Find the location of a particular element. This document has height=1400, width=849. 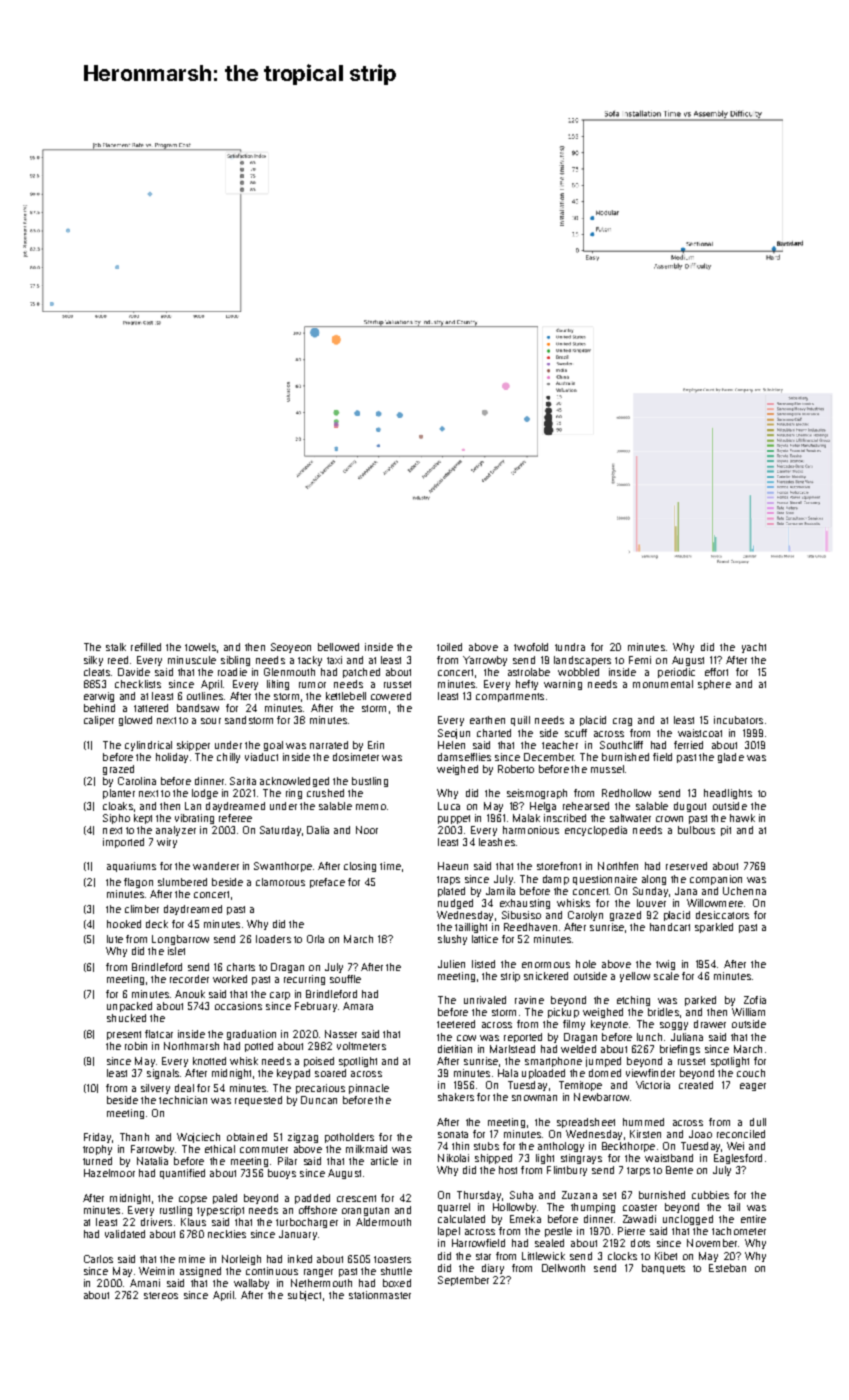

caliper is located at coordinates (99, 721).
